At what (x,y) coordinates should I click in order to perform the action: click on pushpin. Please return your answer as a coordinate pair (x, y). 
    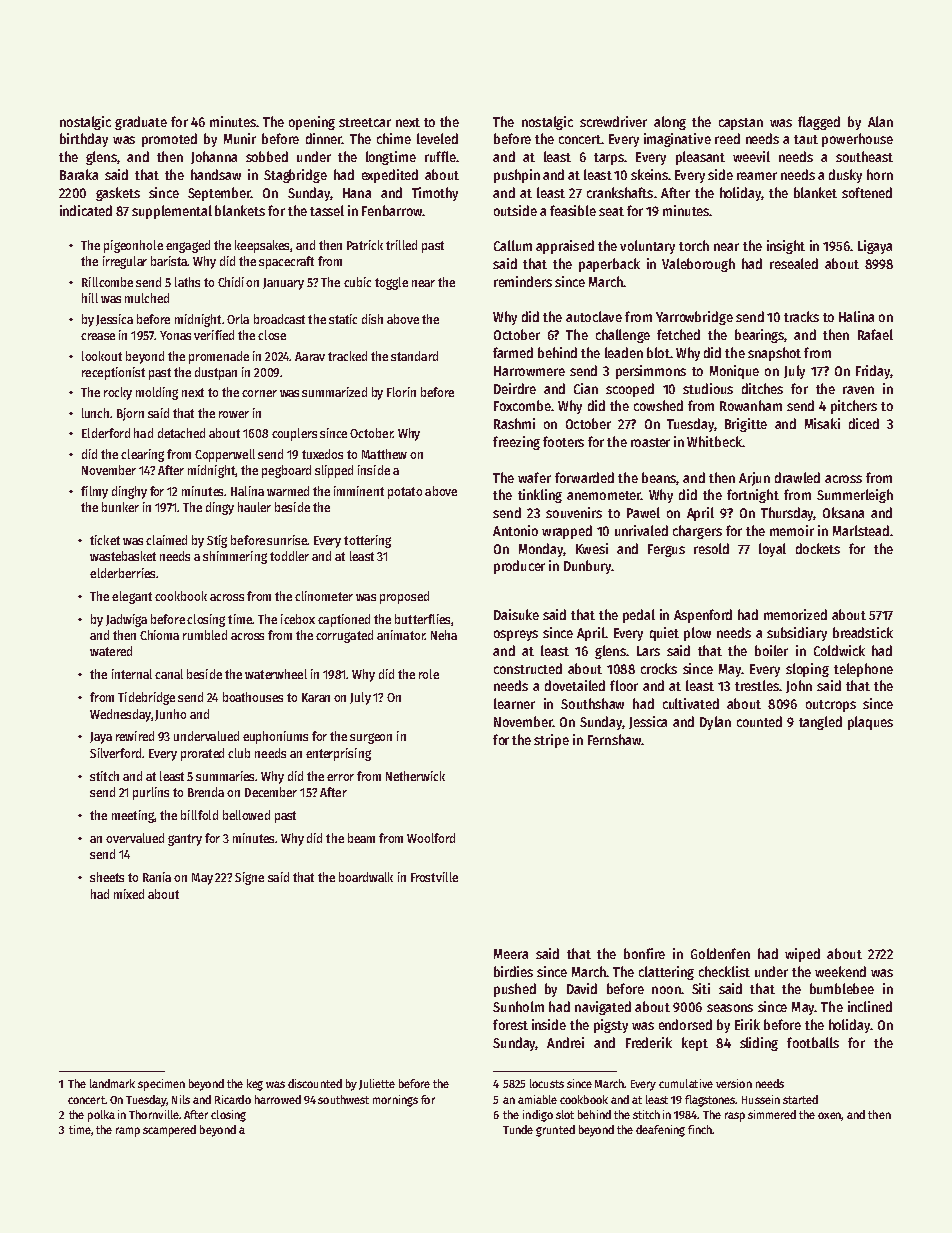
    Looking at the image, I should click on (517, 176).
